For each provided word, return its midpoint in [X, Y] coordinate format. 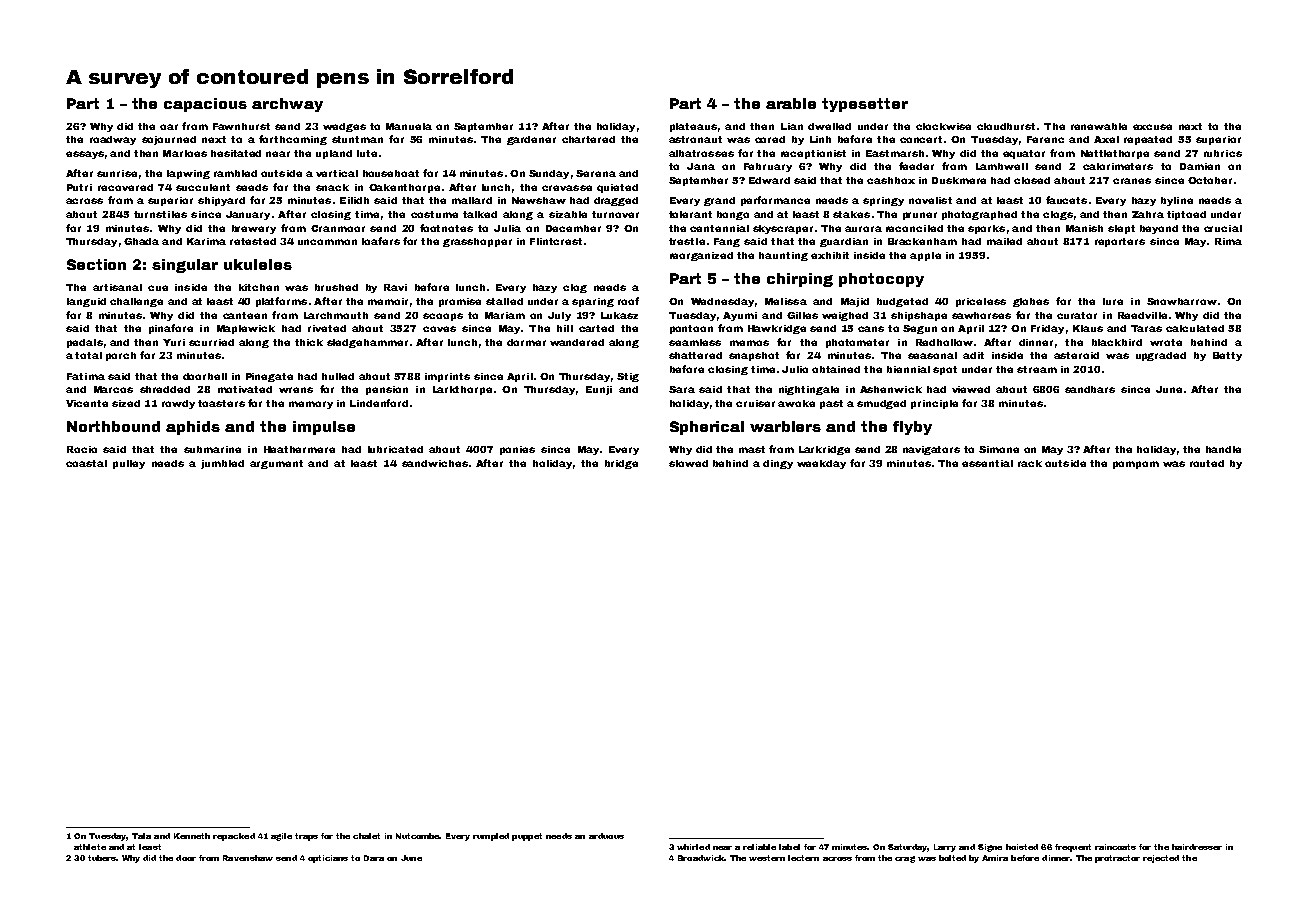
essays [85, 155]
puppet [527, 837]
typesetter [865, 105]
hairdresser [1197, 847]
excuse [1152, 127]
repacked [234, 837]
